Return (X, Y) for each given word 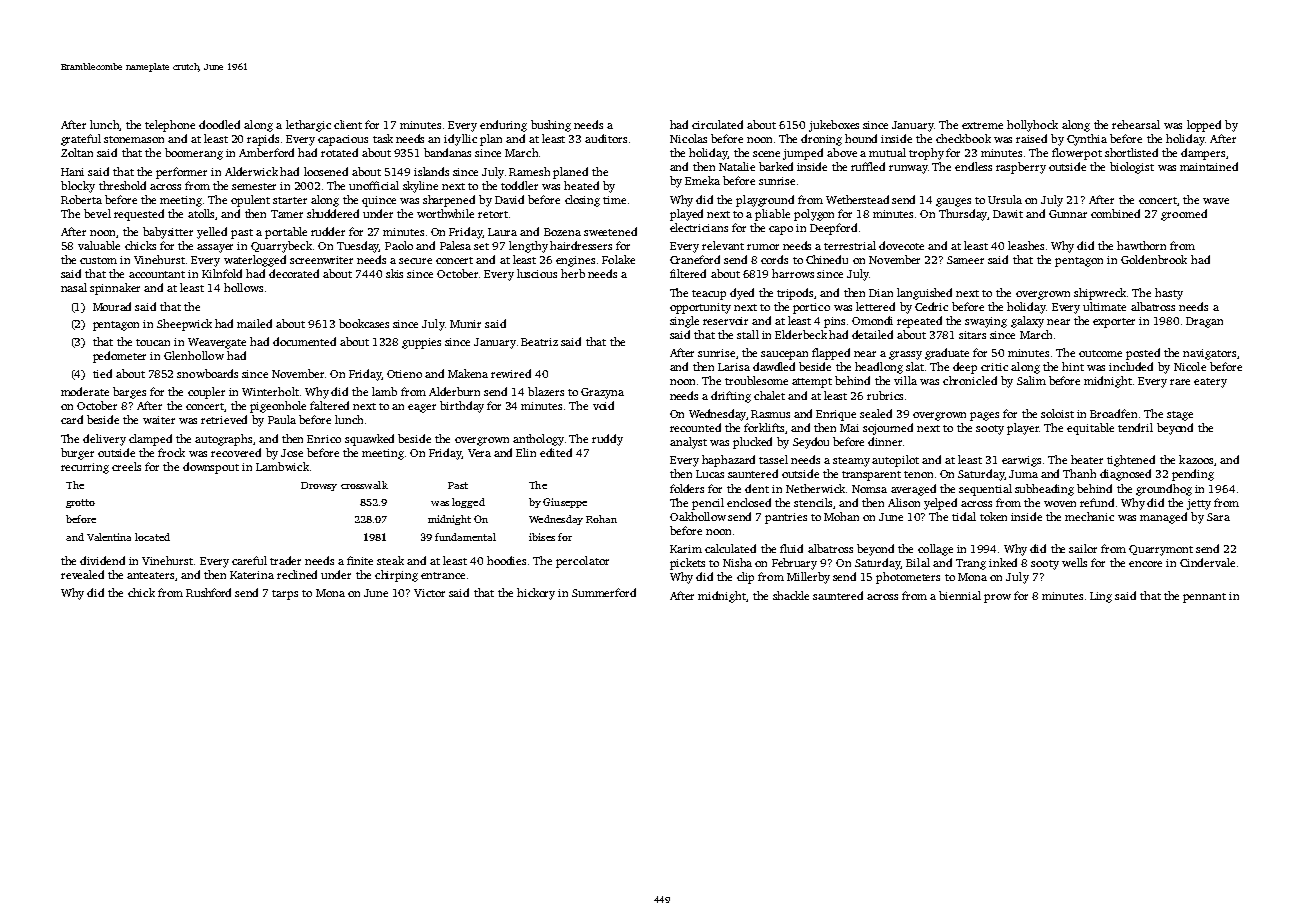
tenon (918, 474)
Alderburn (454, 391)
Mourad (112, 306)
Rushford (208, 592)
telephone (170, 126)
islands (431, 171)
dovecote (901, 245)
